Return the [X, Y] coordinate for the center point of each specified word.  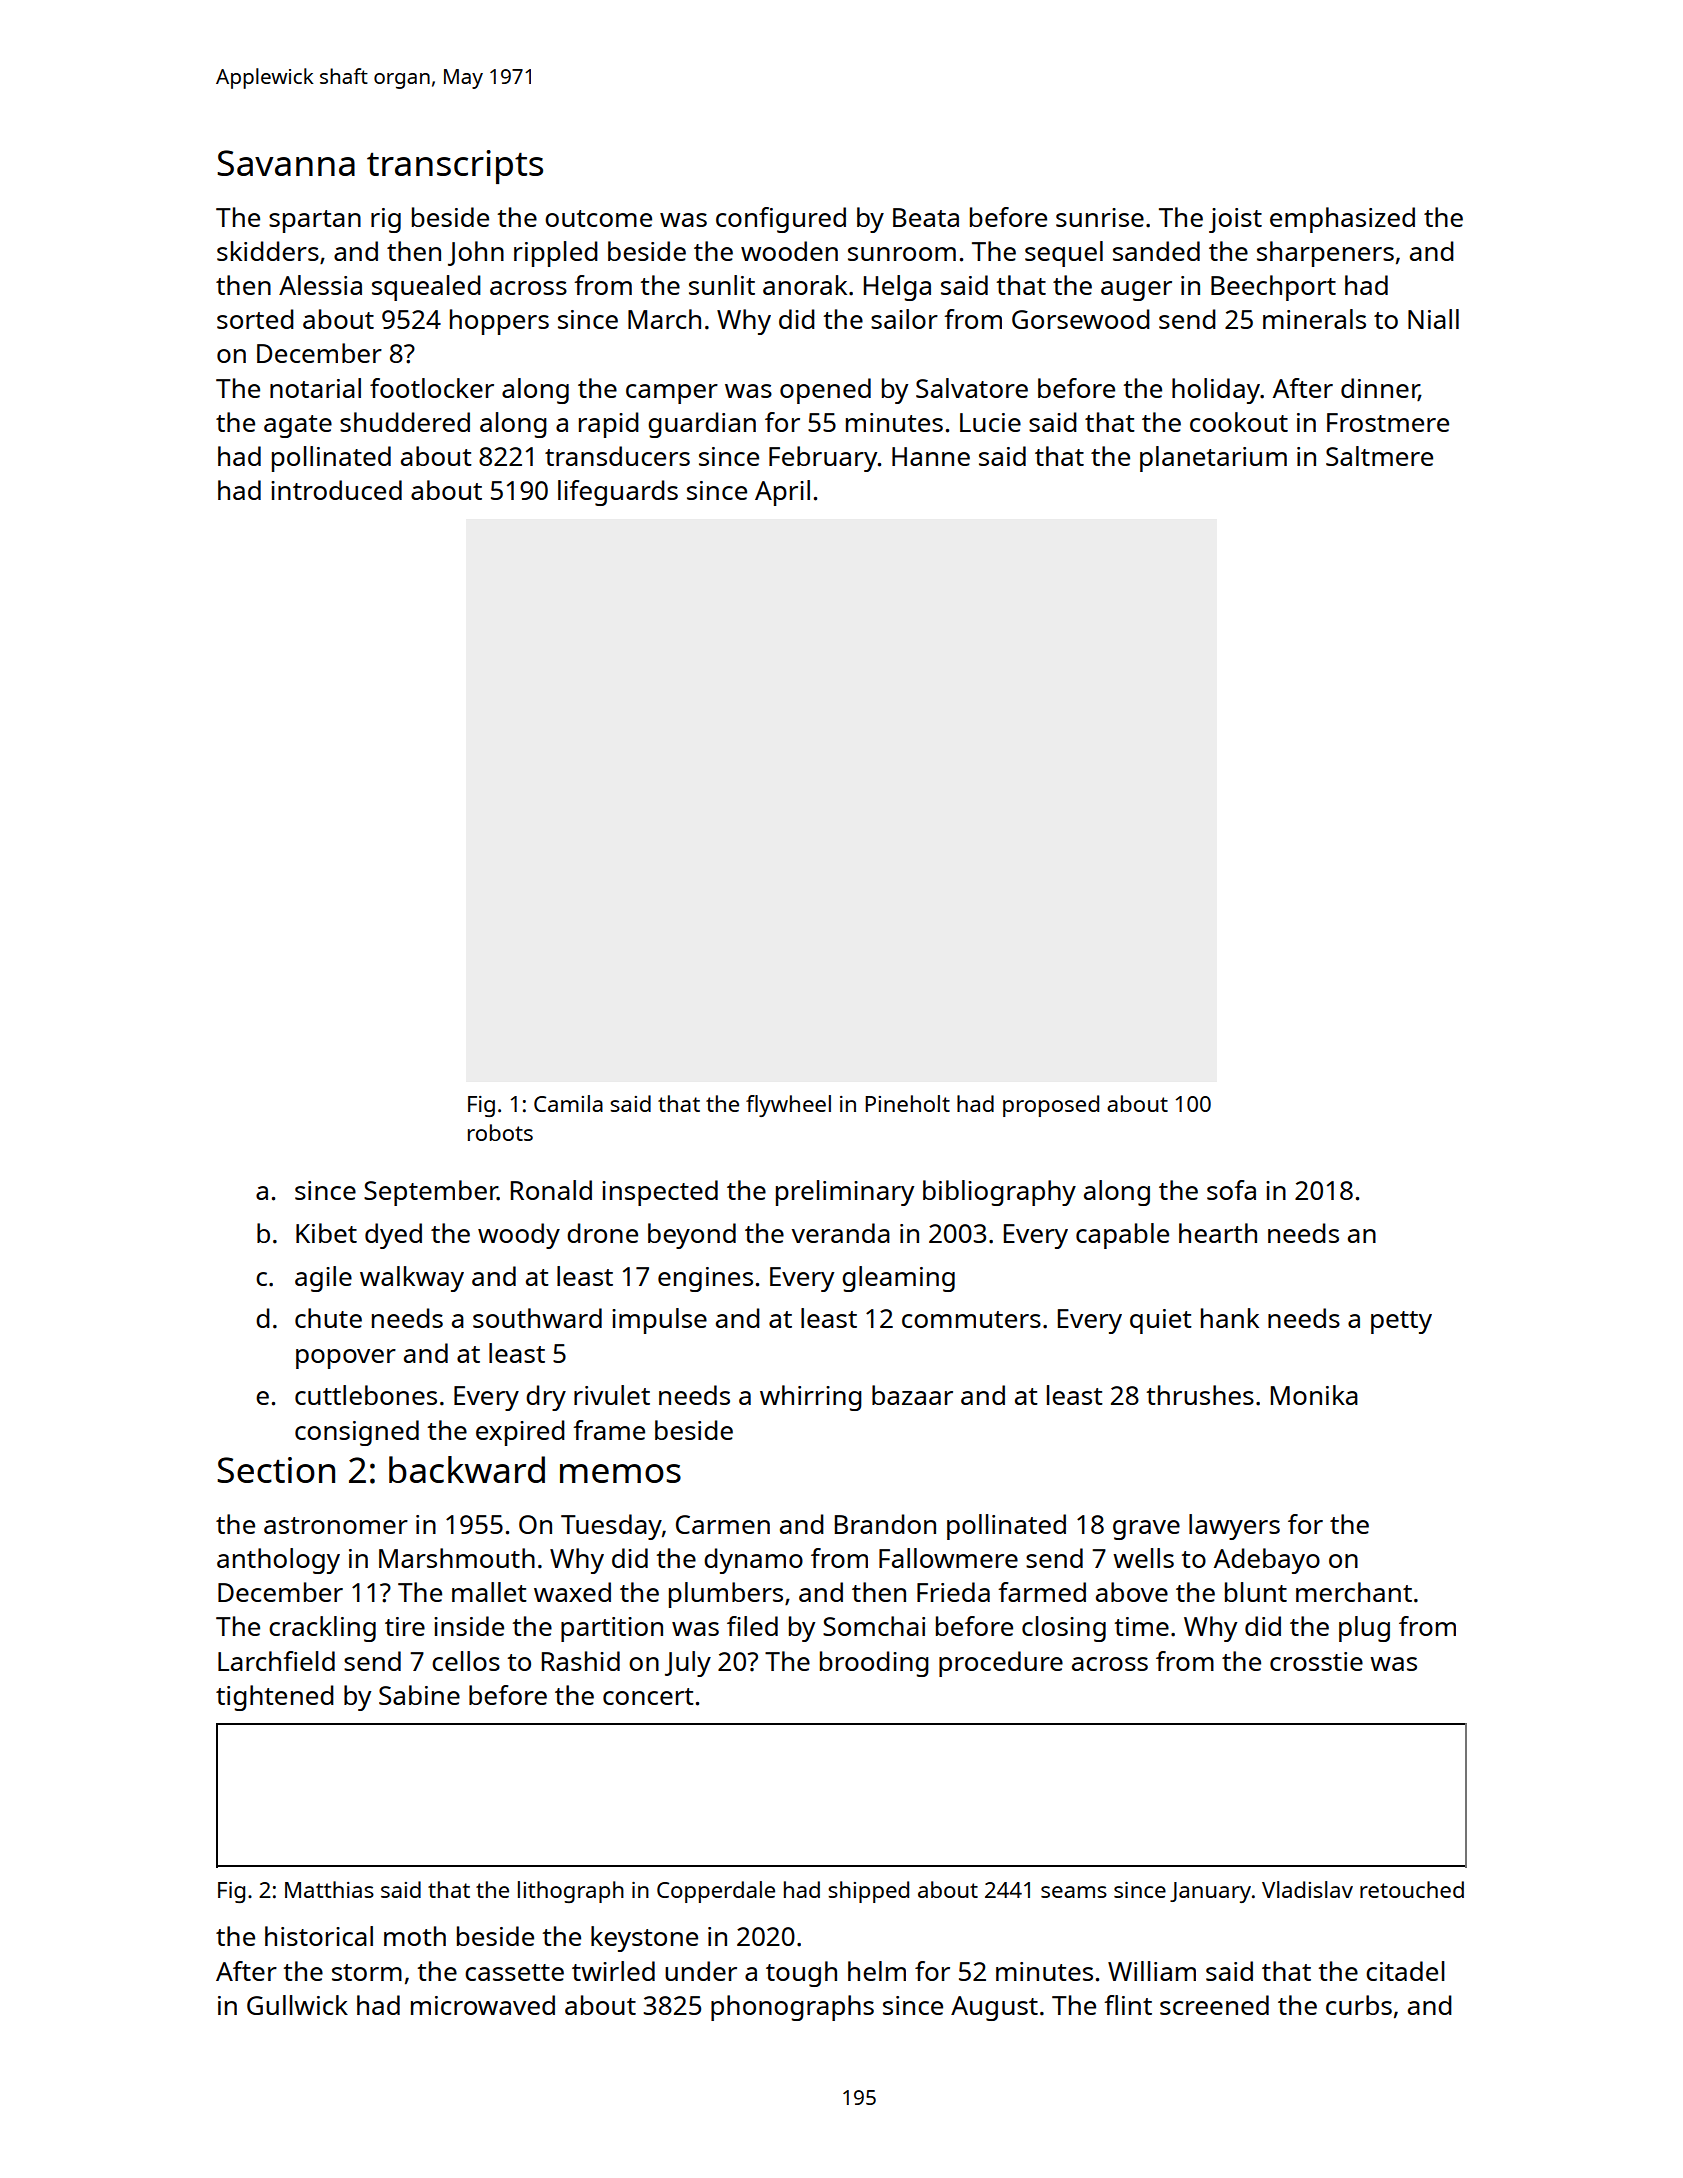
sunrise [1100, 217]
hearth [1218, 1233]
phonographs [792, 2008]
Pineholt [907, 1103]
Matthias [329, 1889]
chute [328, 1318]
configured [781, 220]
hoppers [499, 322]
